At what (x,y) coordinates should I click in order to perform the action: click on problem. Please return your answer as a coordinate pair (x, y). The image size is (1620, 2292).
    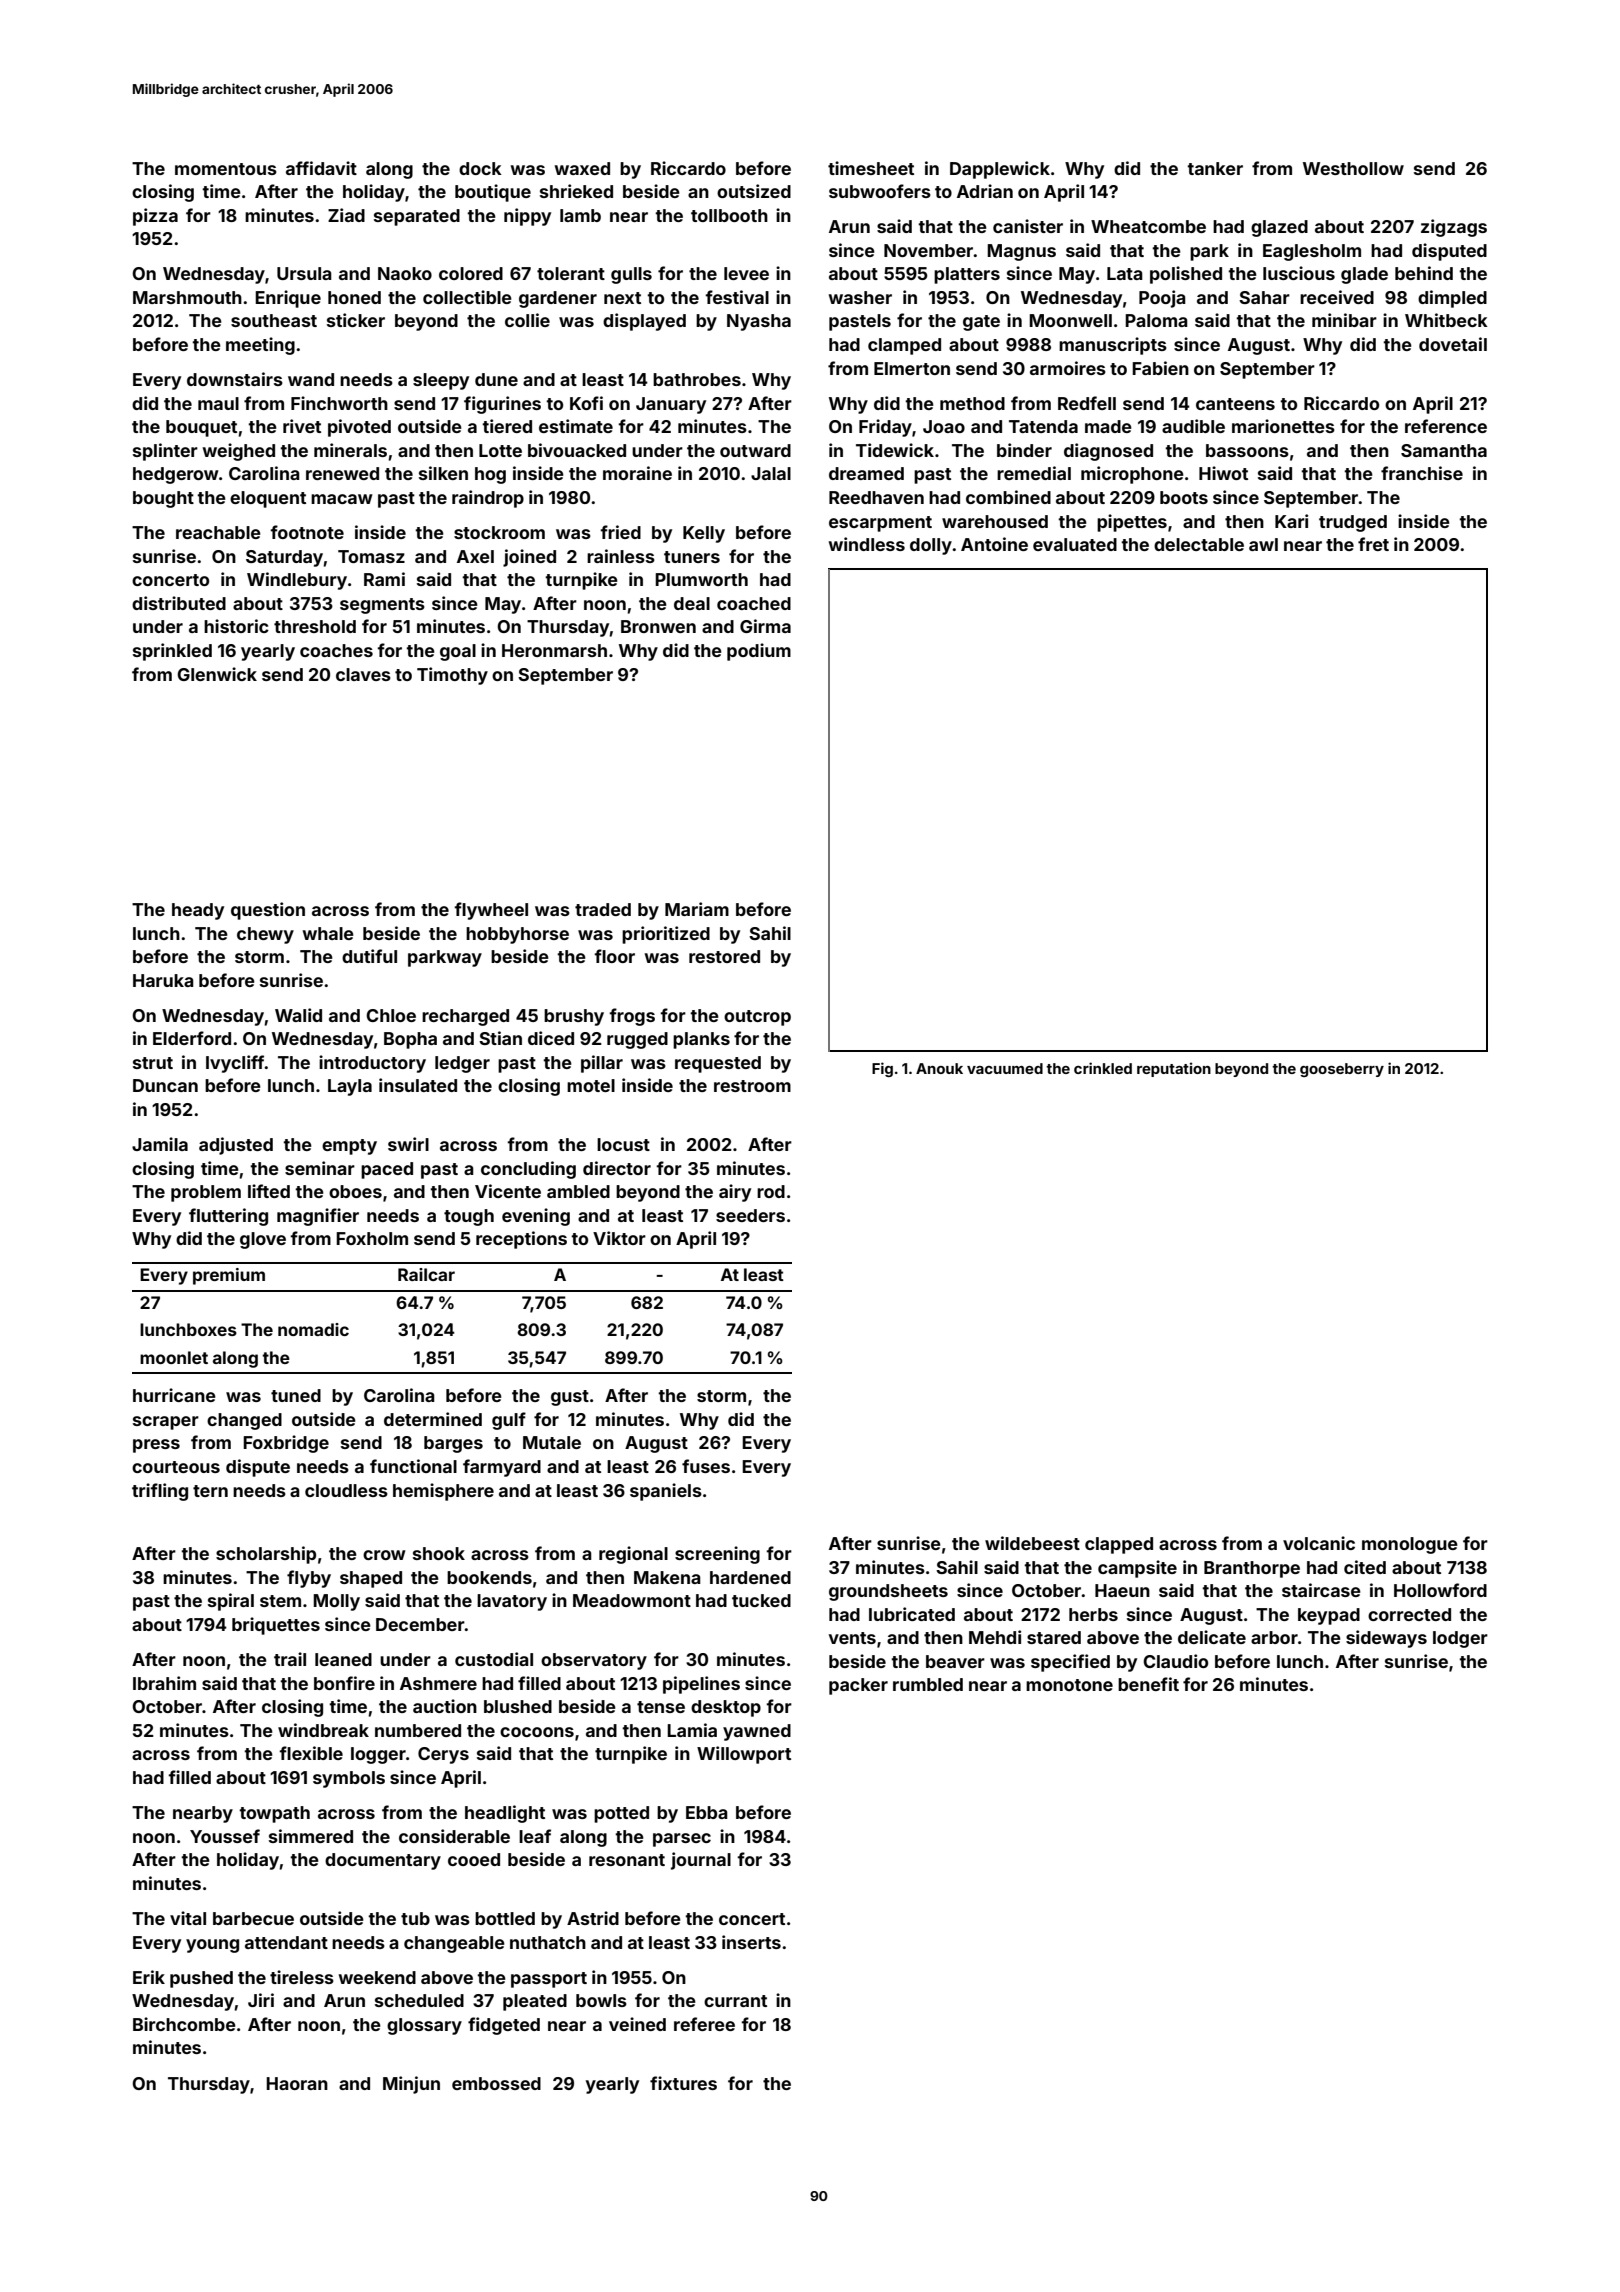
    Looking at the image, I should click on (206, 1193).
